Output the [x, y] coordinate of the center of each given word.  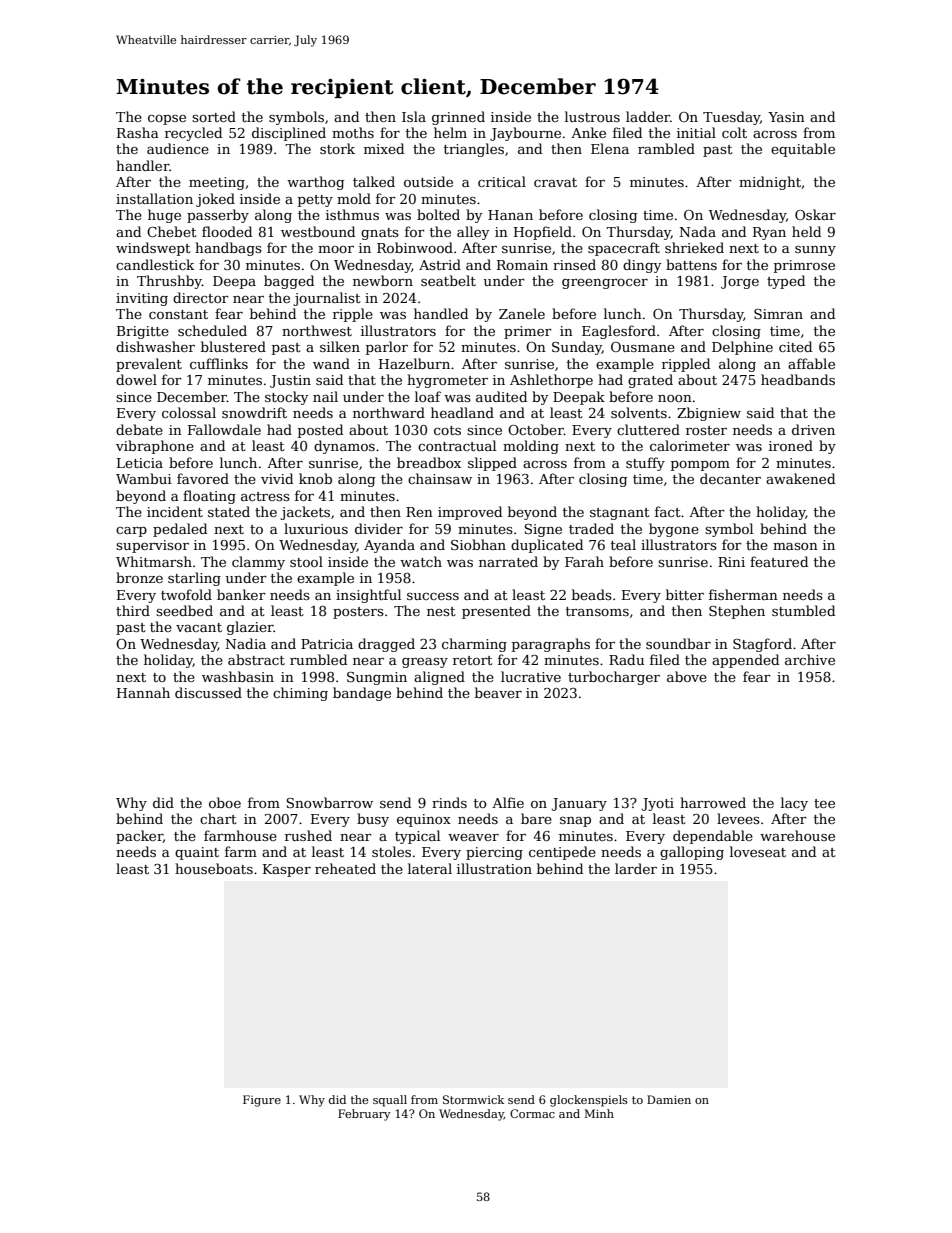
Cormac [532, 1113]
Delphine [742, 348]
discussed [208, 692]
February [364, 1115]
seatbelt [448, 280]
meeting [217, 183]
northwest [317, 330]
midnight [770, 183]
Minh [599, 1113]
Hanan [510, 215]
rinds [449, 802]
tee [824, 803]
